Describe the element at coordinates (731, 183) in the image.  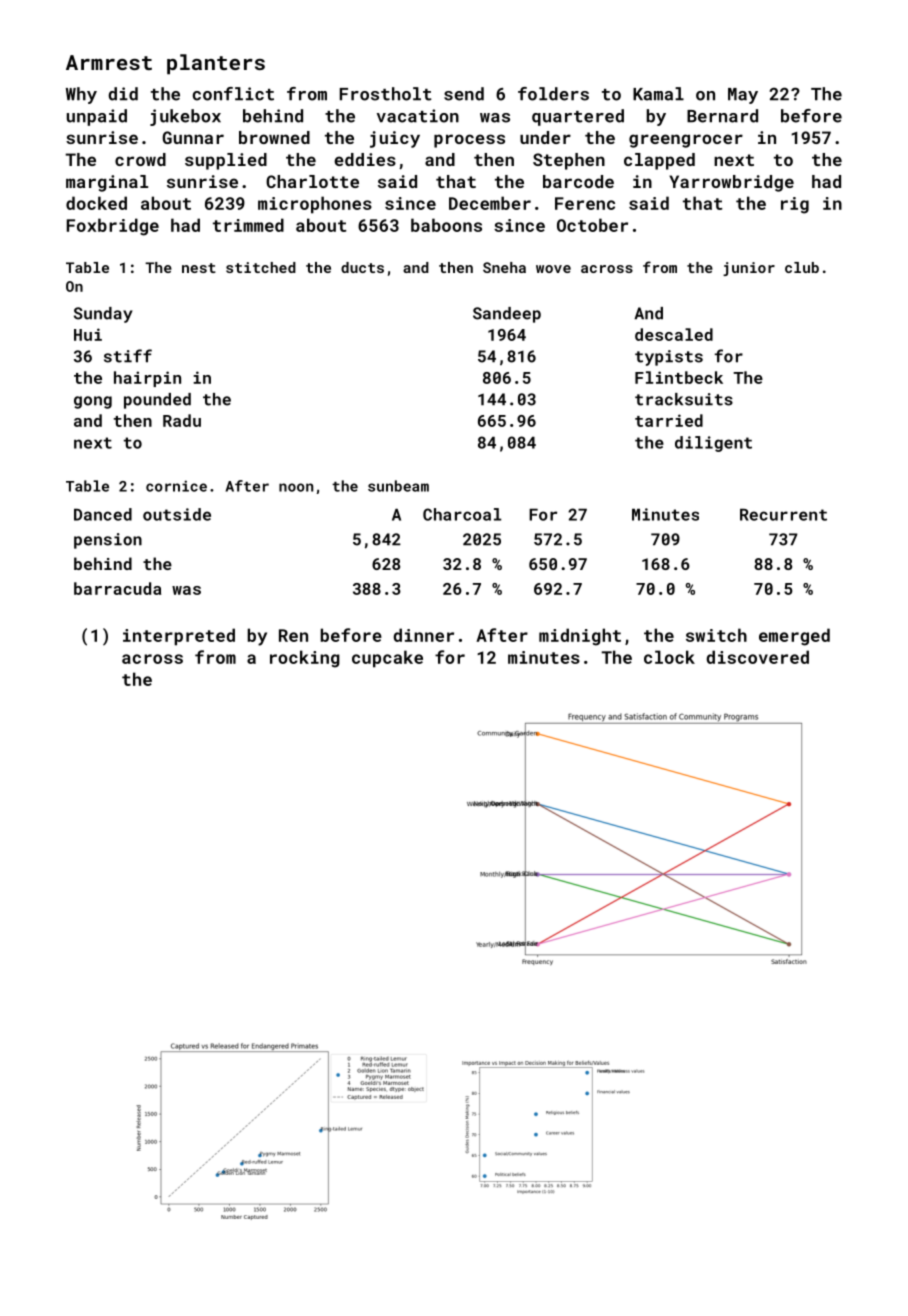
I see `Yarrowbridge` at that location.
